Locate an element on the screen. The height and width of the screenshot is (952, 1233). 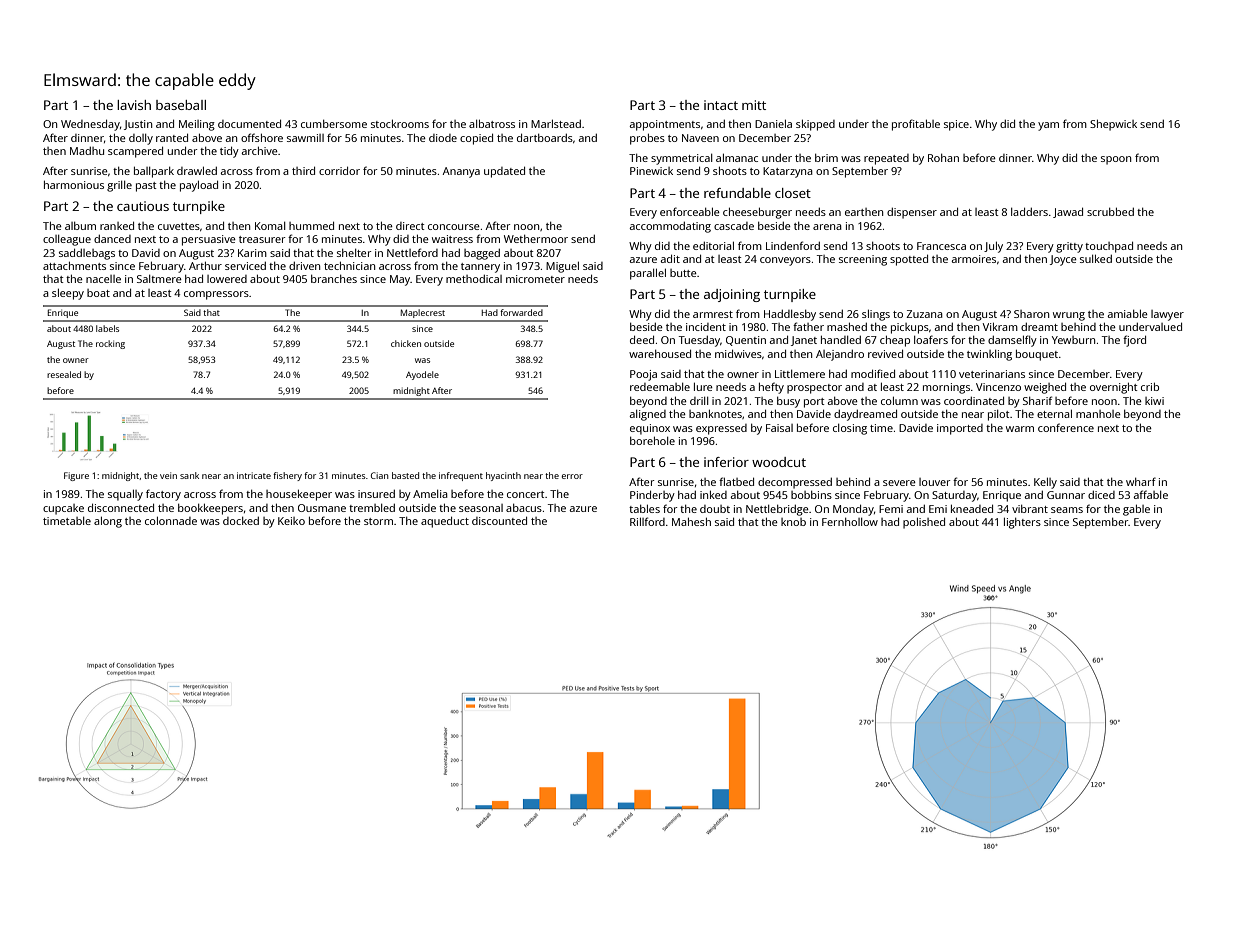
storm is located at coordinates (378, 521).
